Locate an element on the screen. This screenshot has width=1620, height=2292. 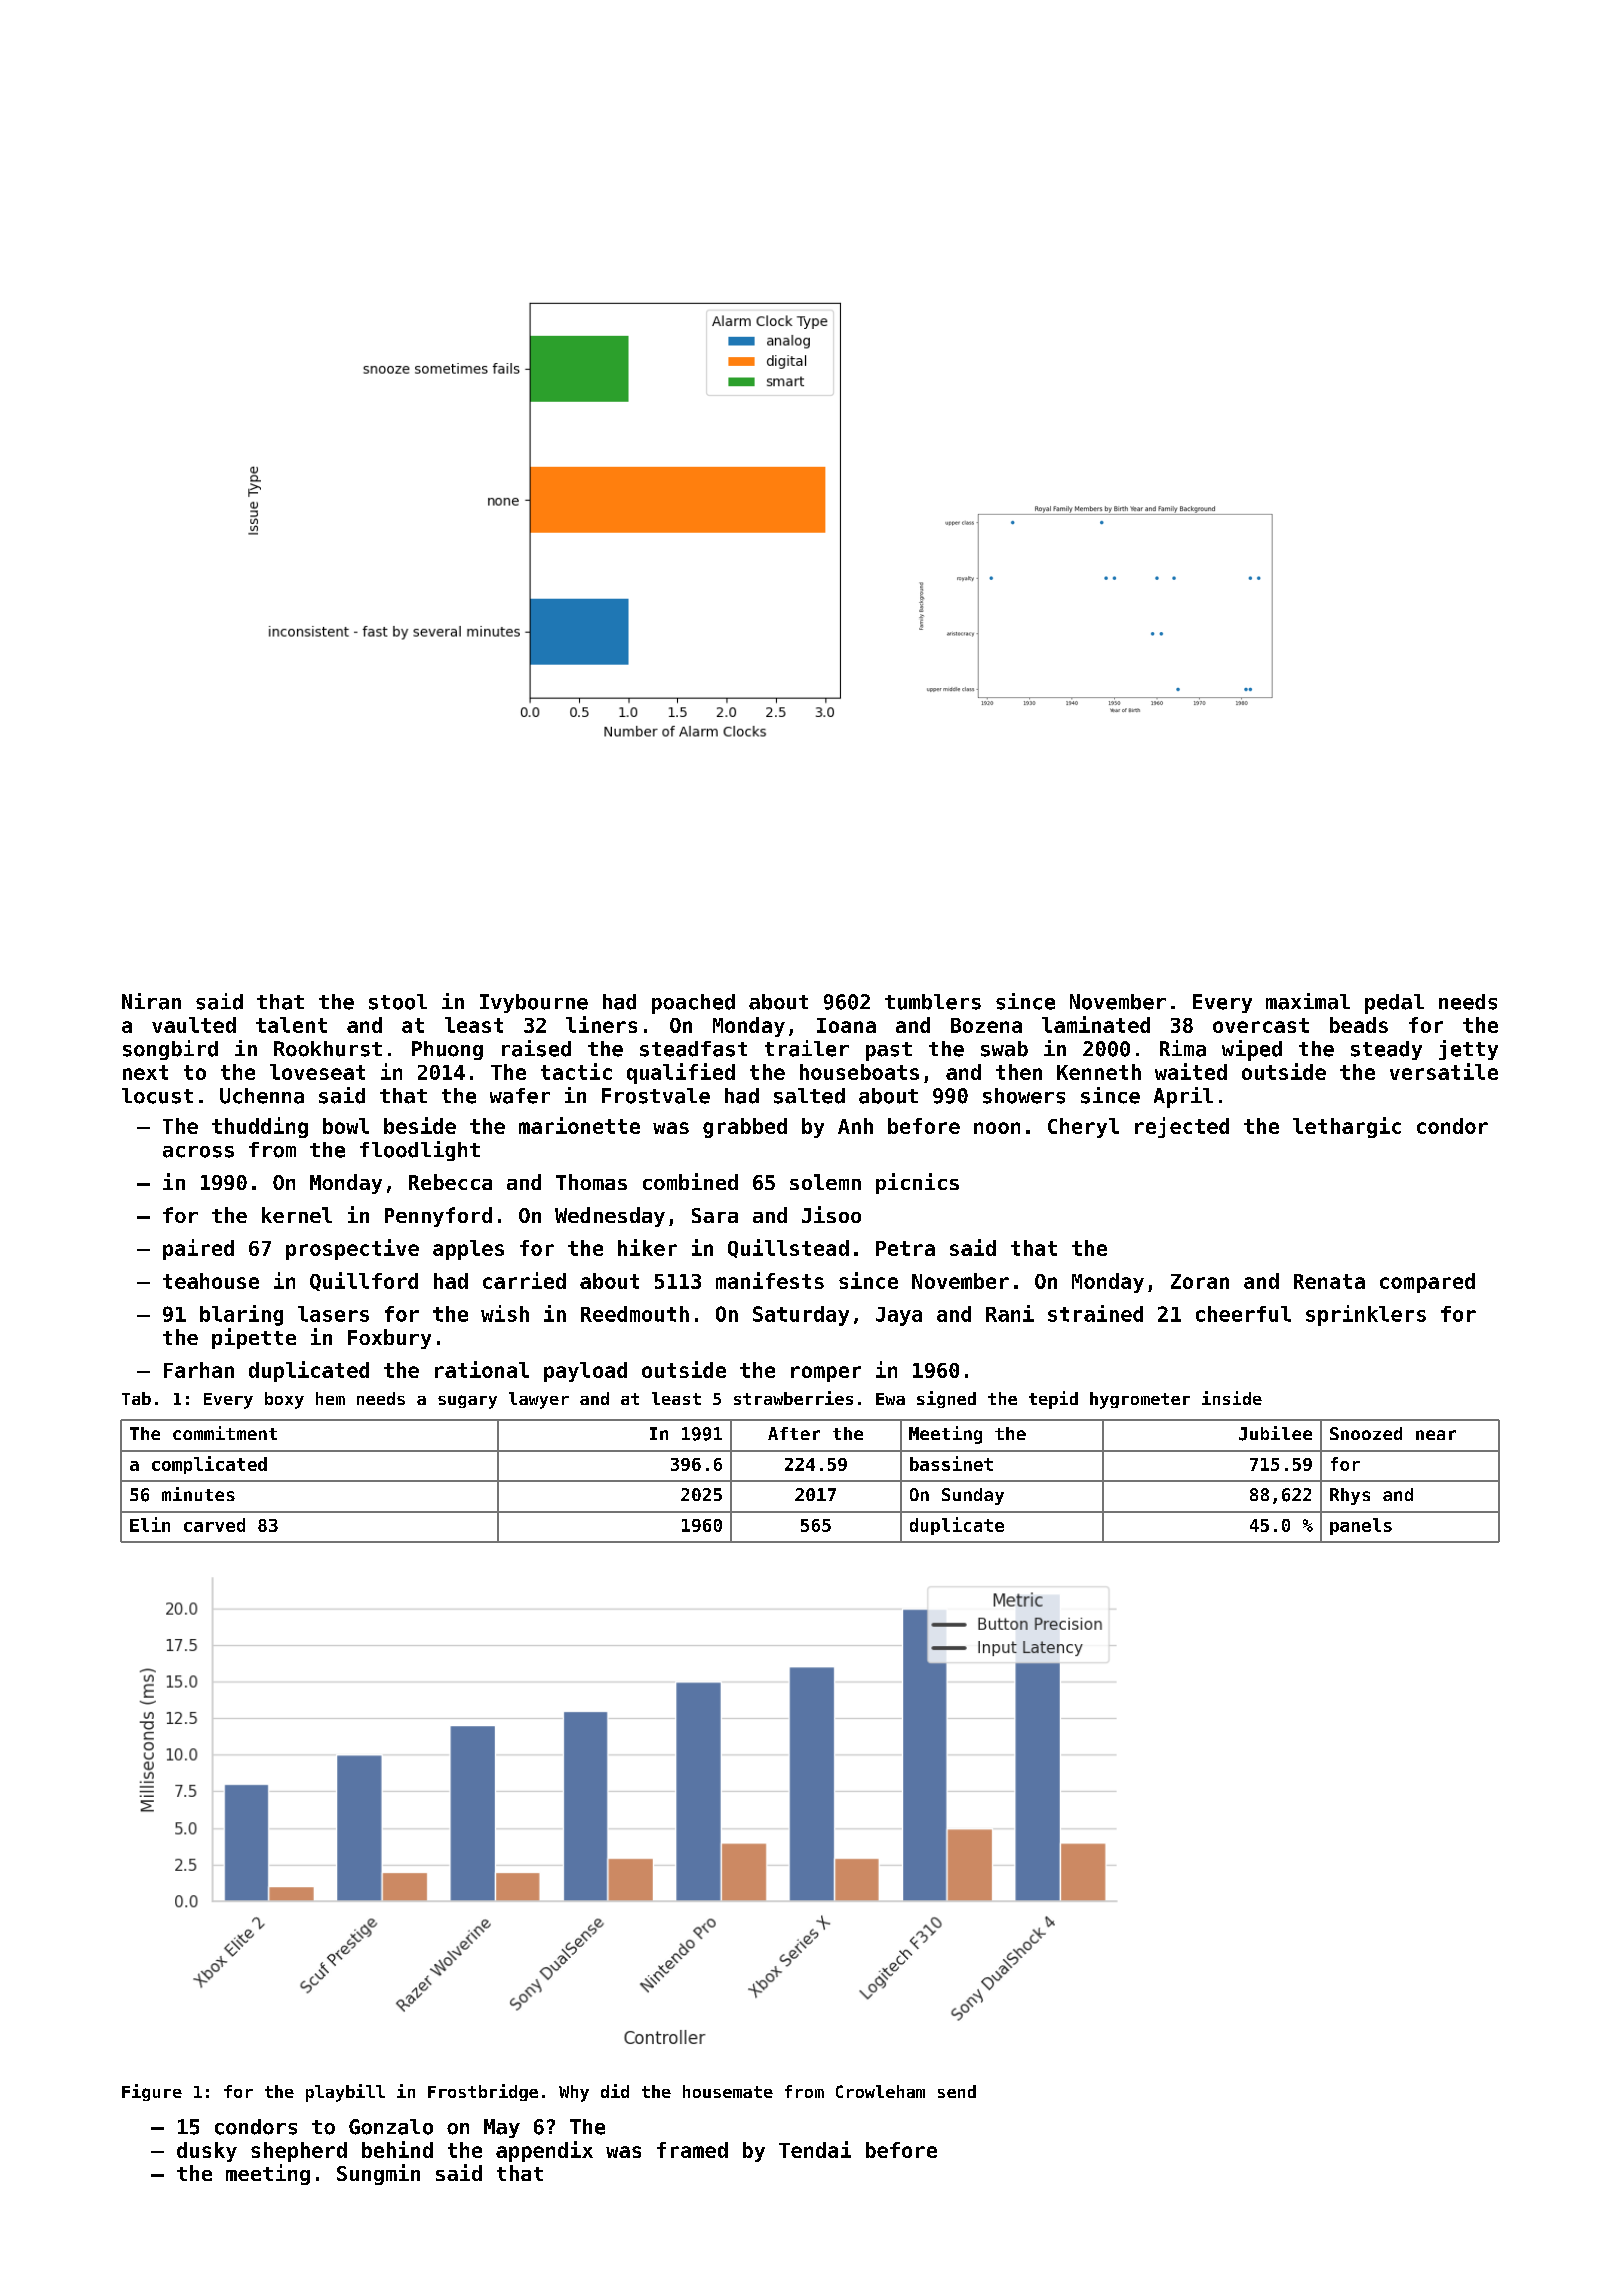
carved is located at coordinates (214, 1525).
